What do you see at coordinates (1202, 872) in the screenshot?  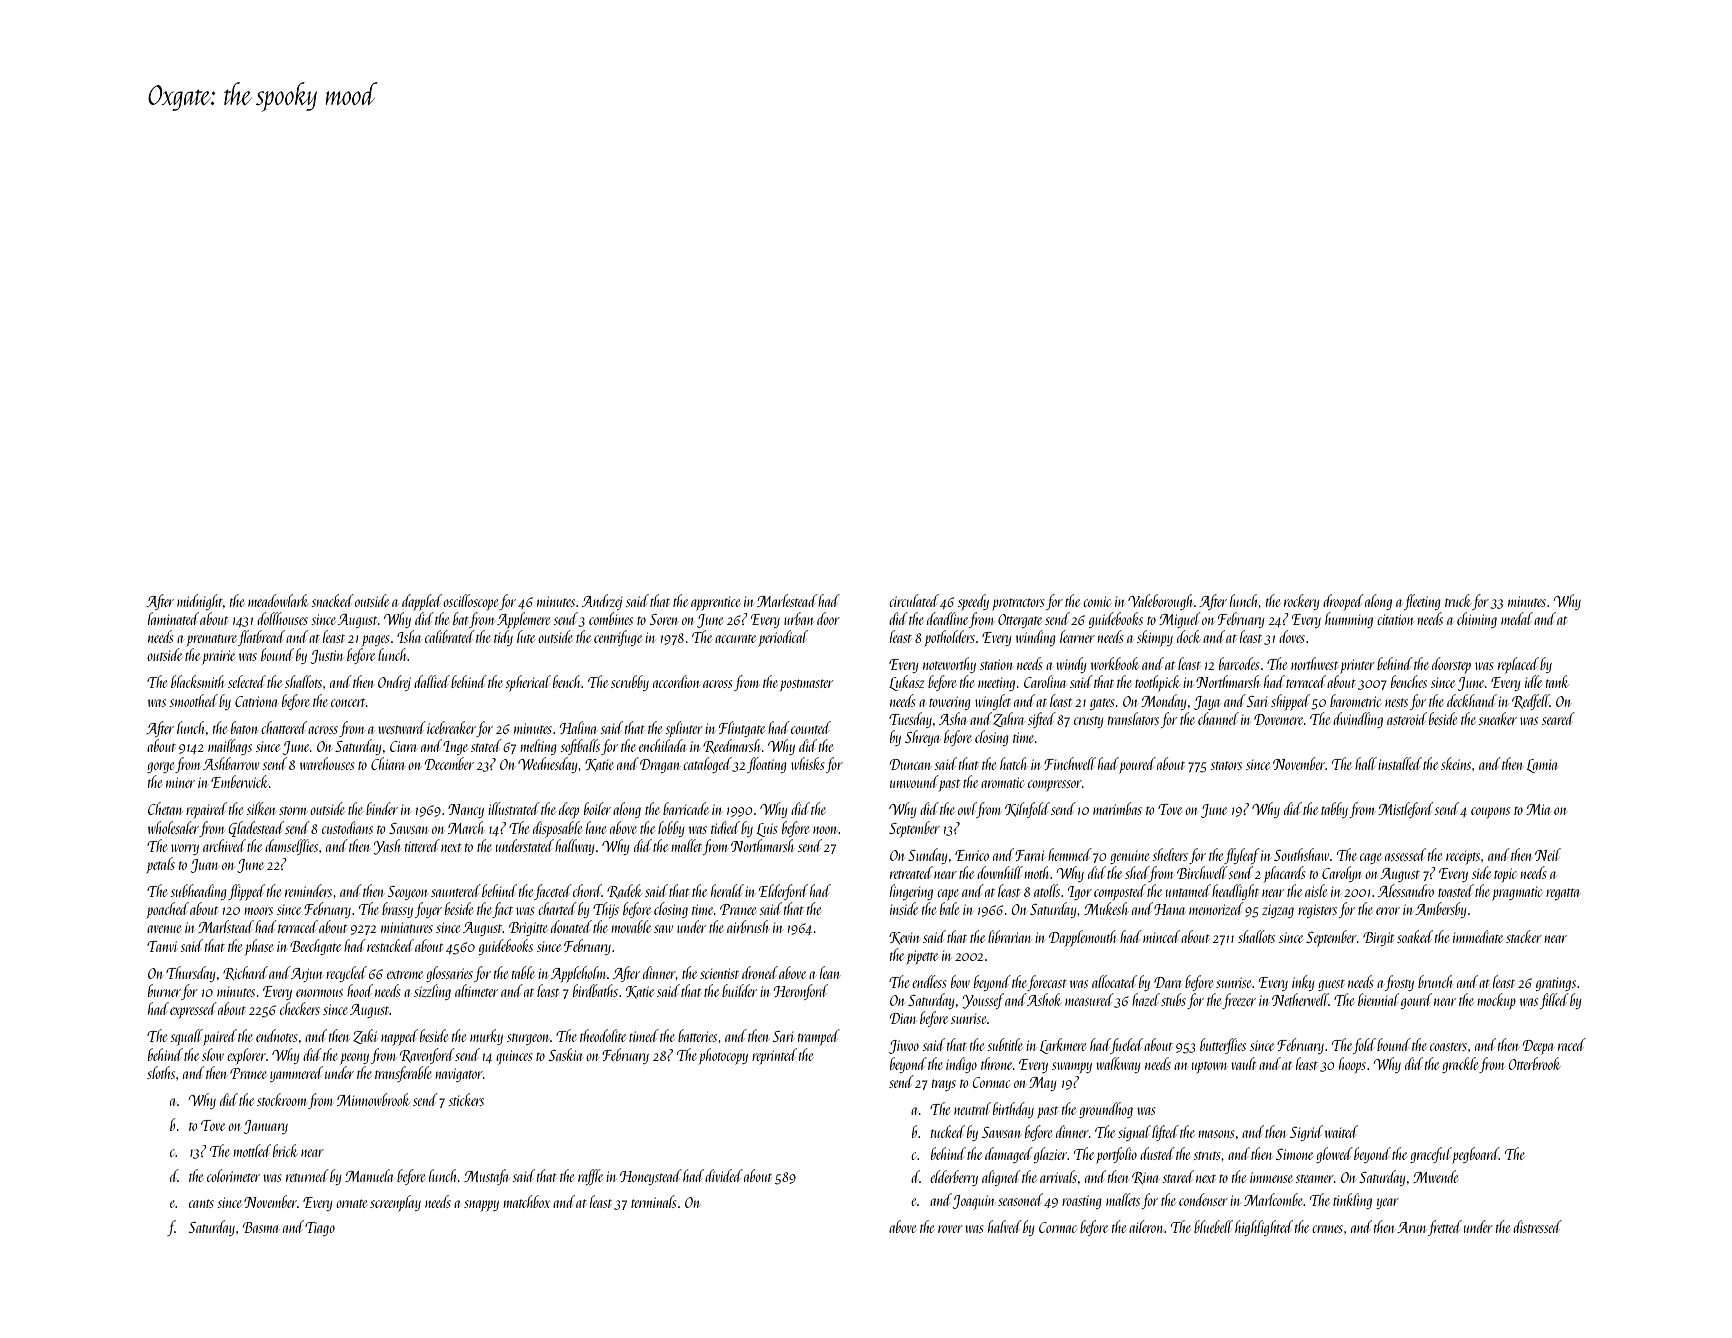 I see `Birchwell` at bounding box center [1202, 872].
